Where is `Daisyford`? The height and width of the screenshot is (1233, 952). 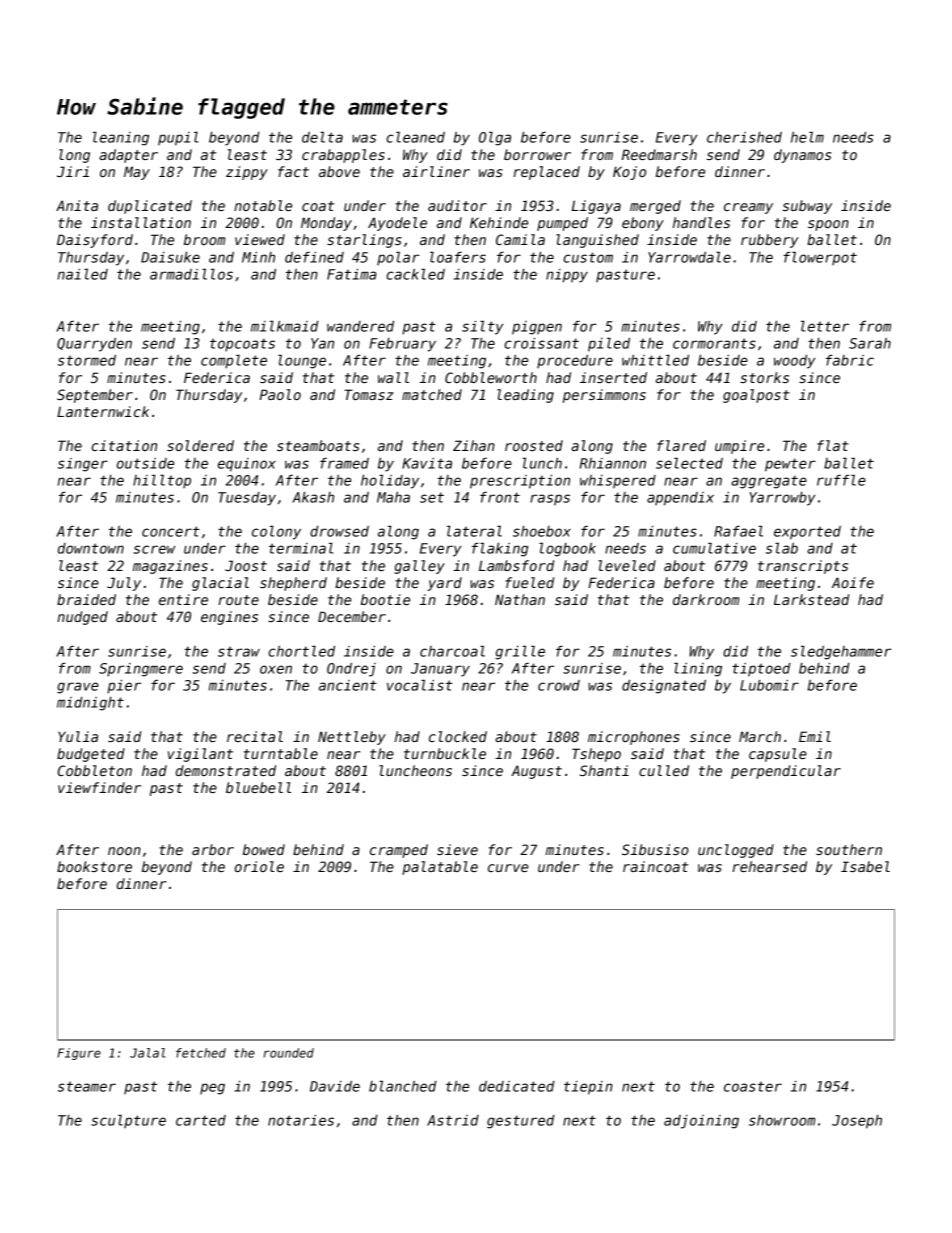 Daisyford is located at coordinates (95, 241).
